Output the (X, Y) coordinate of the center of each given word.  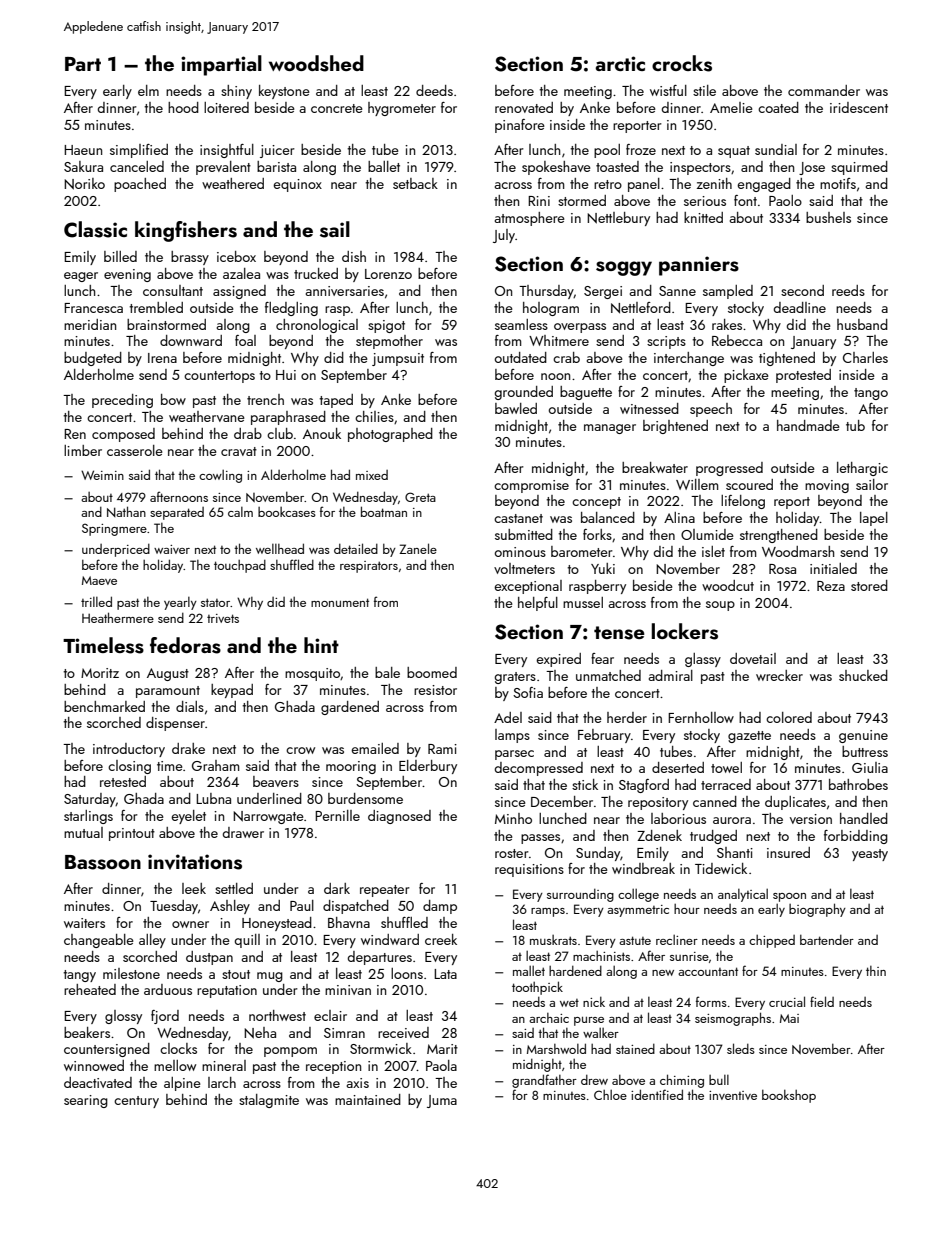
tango (871, 394)
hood (183, 107)
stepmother (389, 342)
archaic (549, 1018)
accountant (708, 971)
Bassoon (103, 862)
